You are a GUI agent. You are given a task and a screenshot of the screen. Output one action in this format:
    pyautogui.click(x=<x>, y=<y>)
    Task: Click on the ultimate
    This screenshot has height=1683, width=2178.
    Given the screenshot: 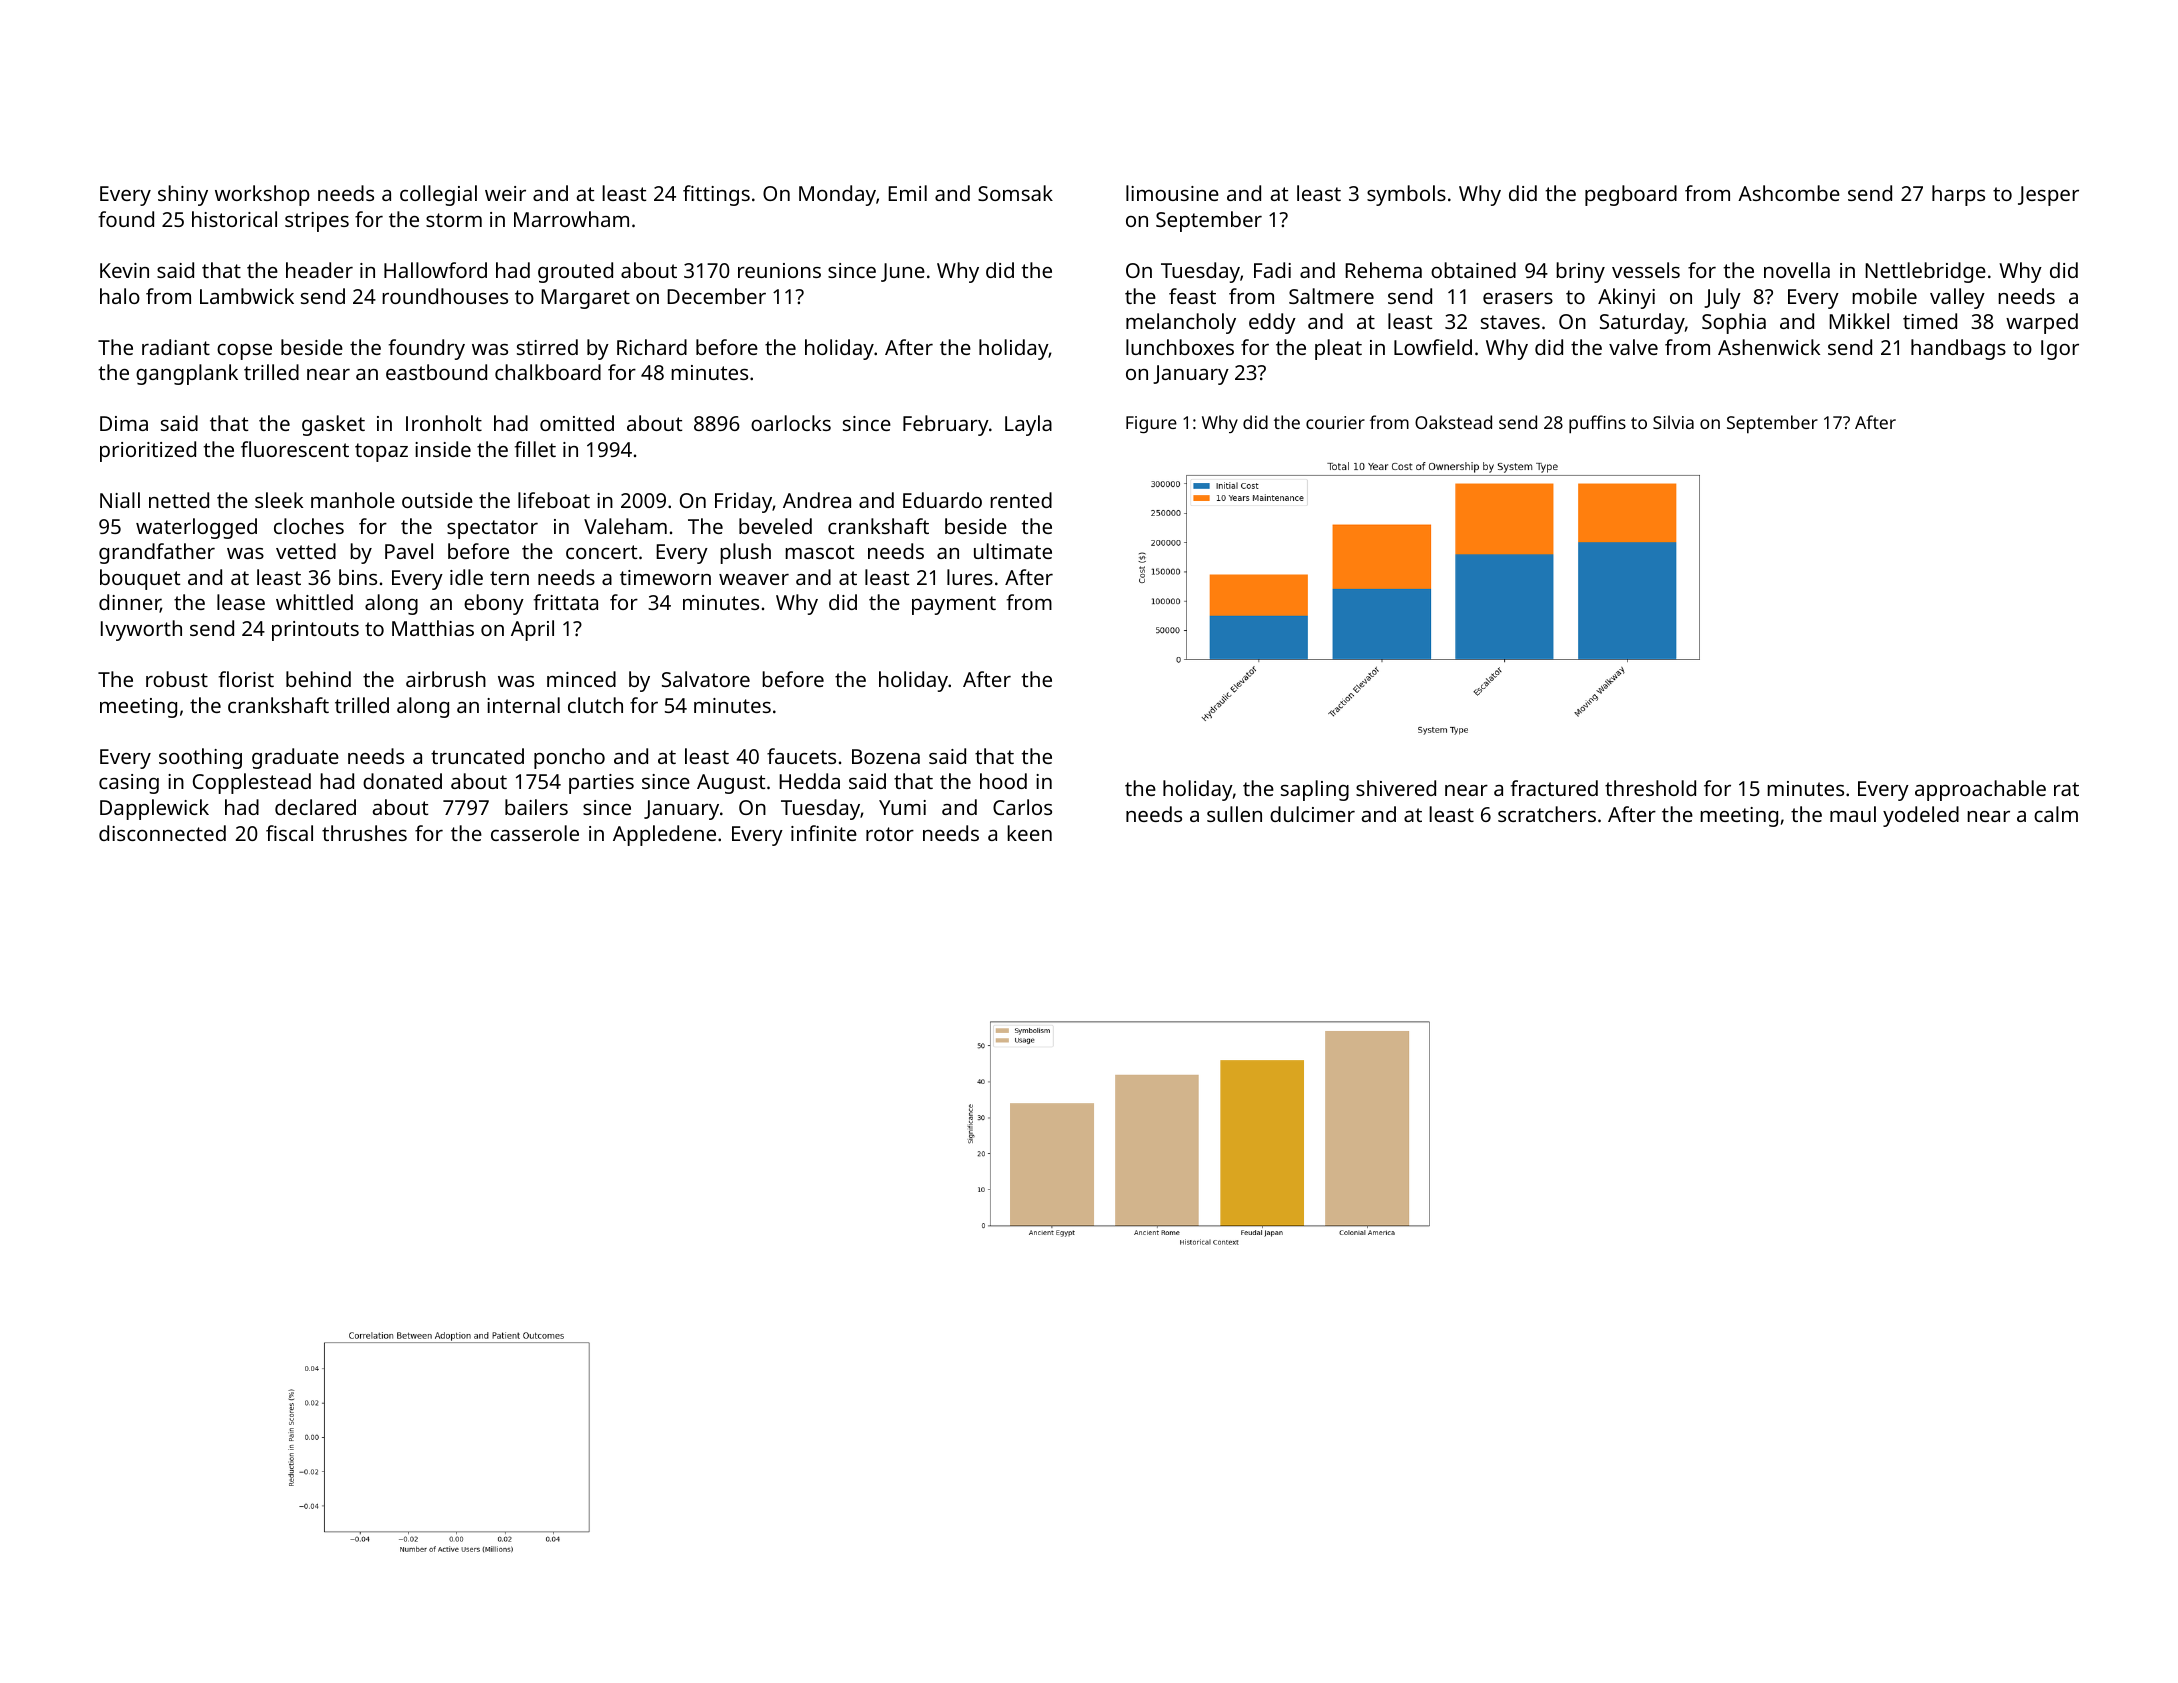 What is the action you would take?
    pyautogui.click(x=1013, y=551)
